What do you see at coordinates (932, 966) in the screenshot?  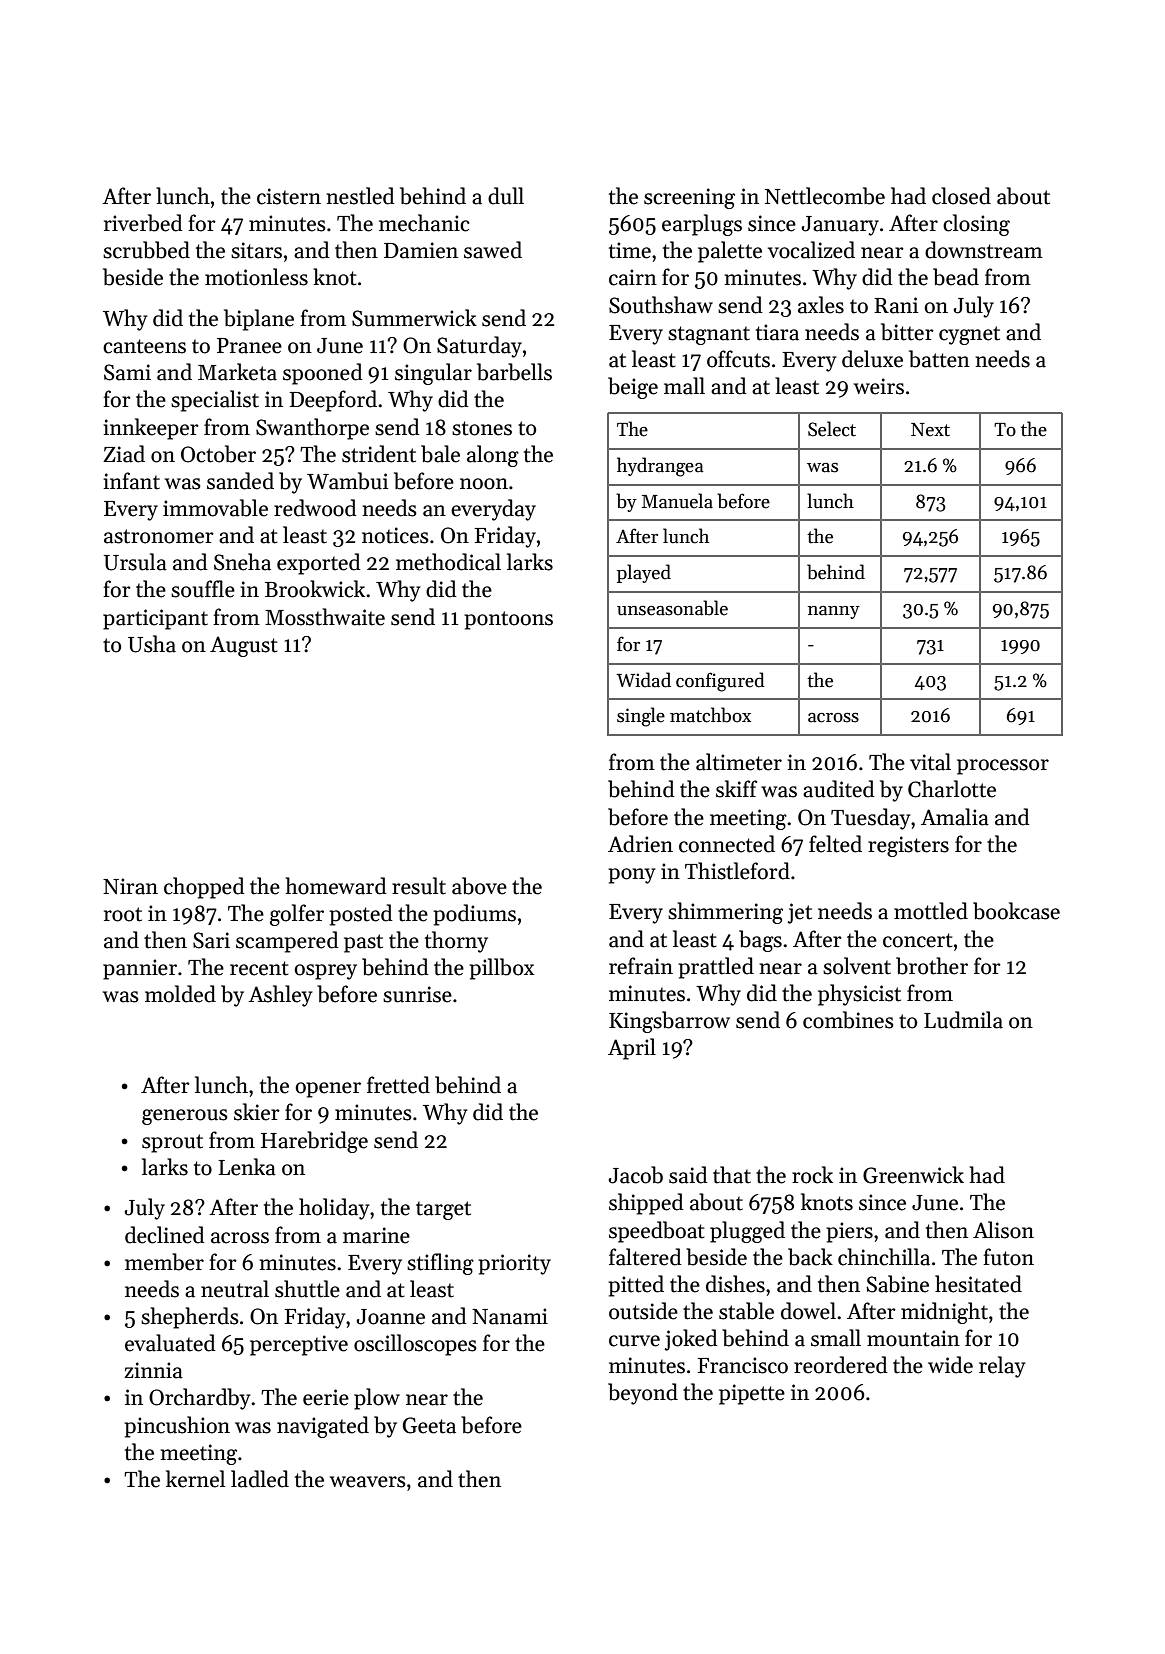 I see `brother` at bounding box center [932, 966].
